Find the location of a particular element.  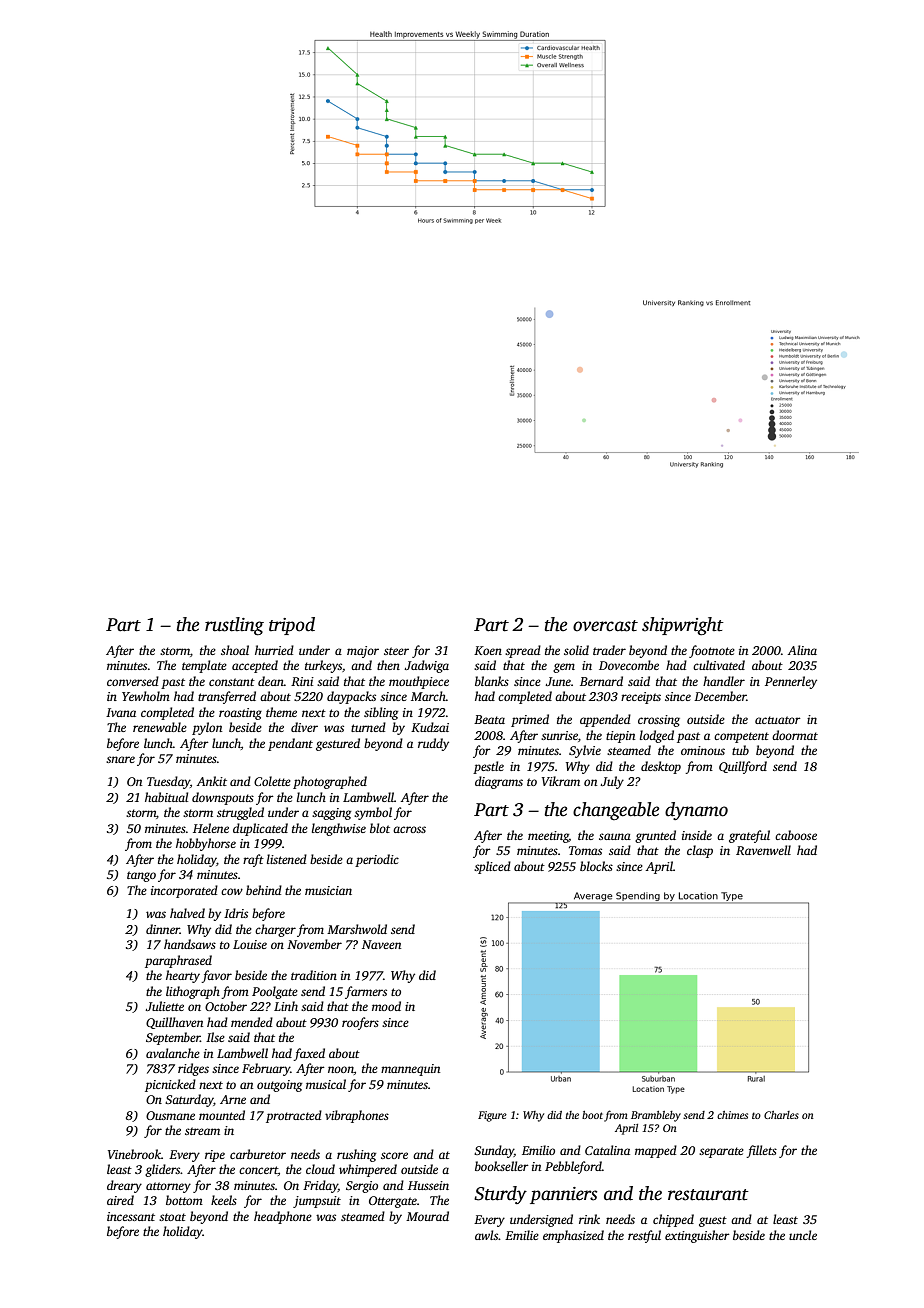

awls is located at coordinates (486, 1235).
